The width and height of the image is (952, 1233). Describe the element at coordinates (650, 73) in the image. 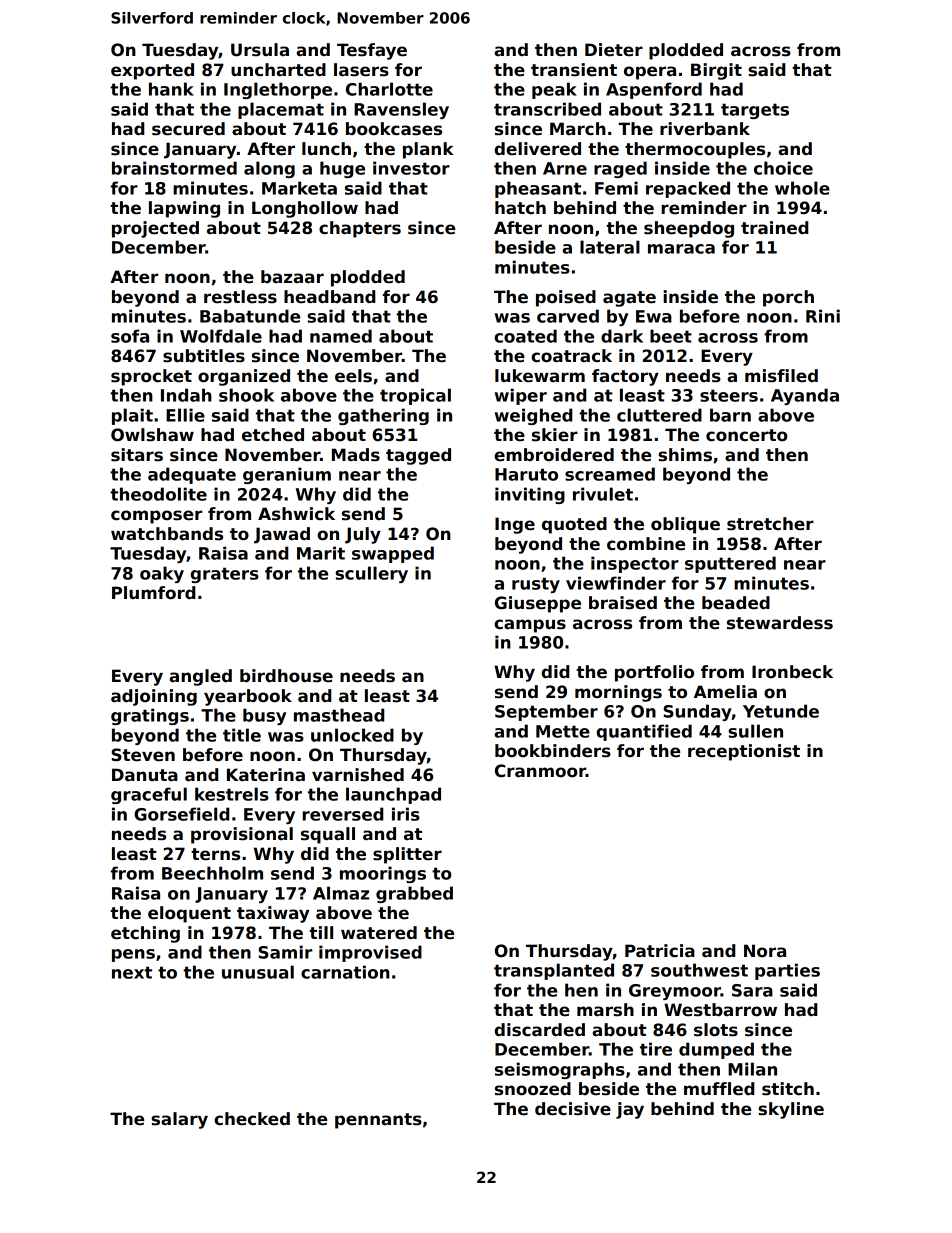

I see `opera` at that location.
